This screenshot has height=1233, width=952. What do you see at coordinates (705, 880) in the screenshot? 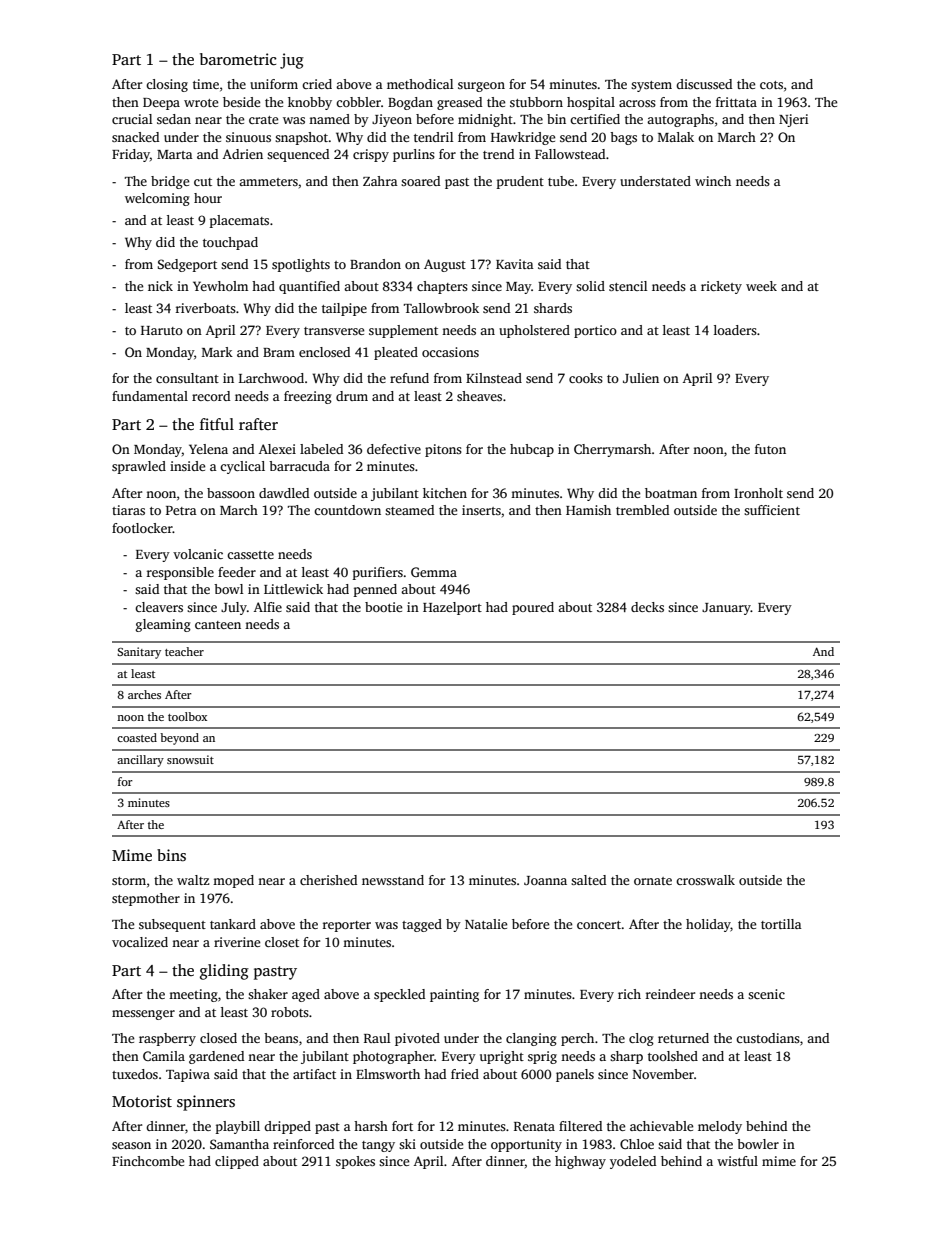
I see `crosswalk` at bounding box center [705, 880].
